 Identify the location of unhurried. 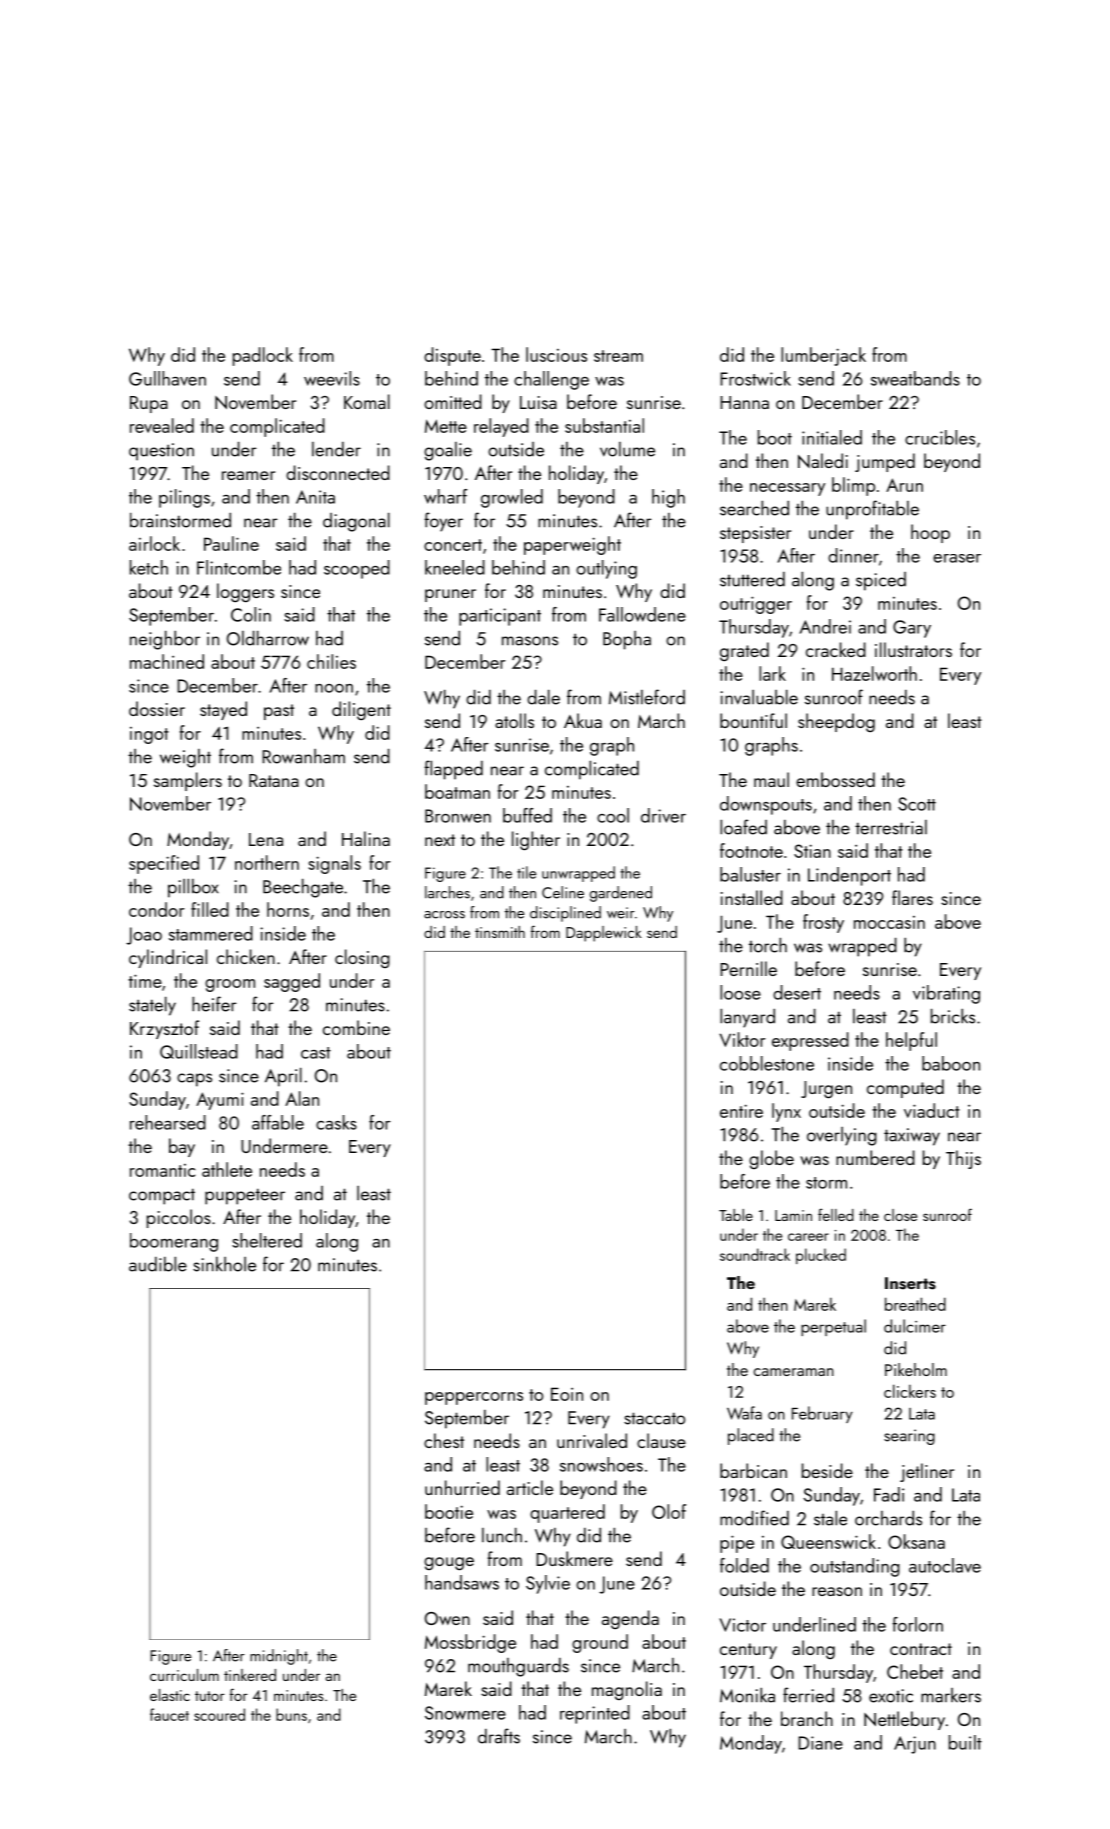
(462, 1487).
